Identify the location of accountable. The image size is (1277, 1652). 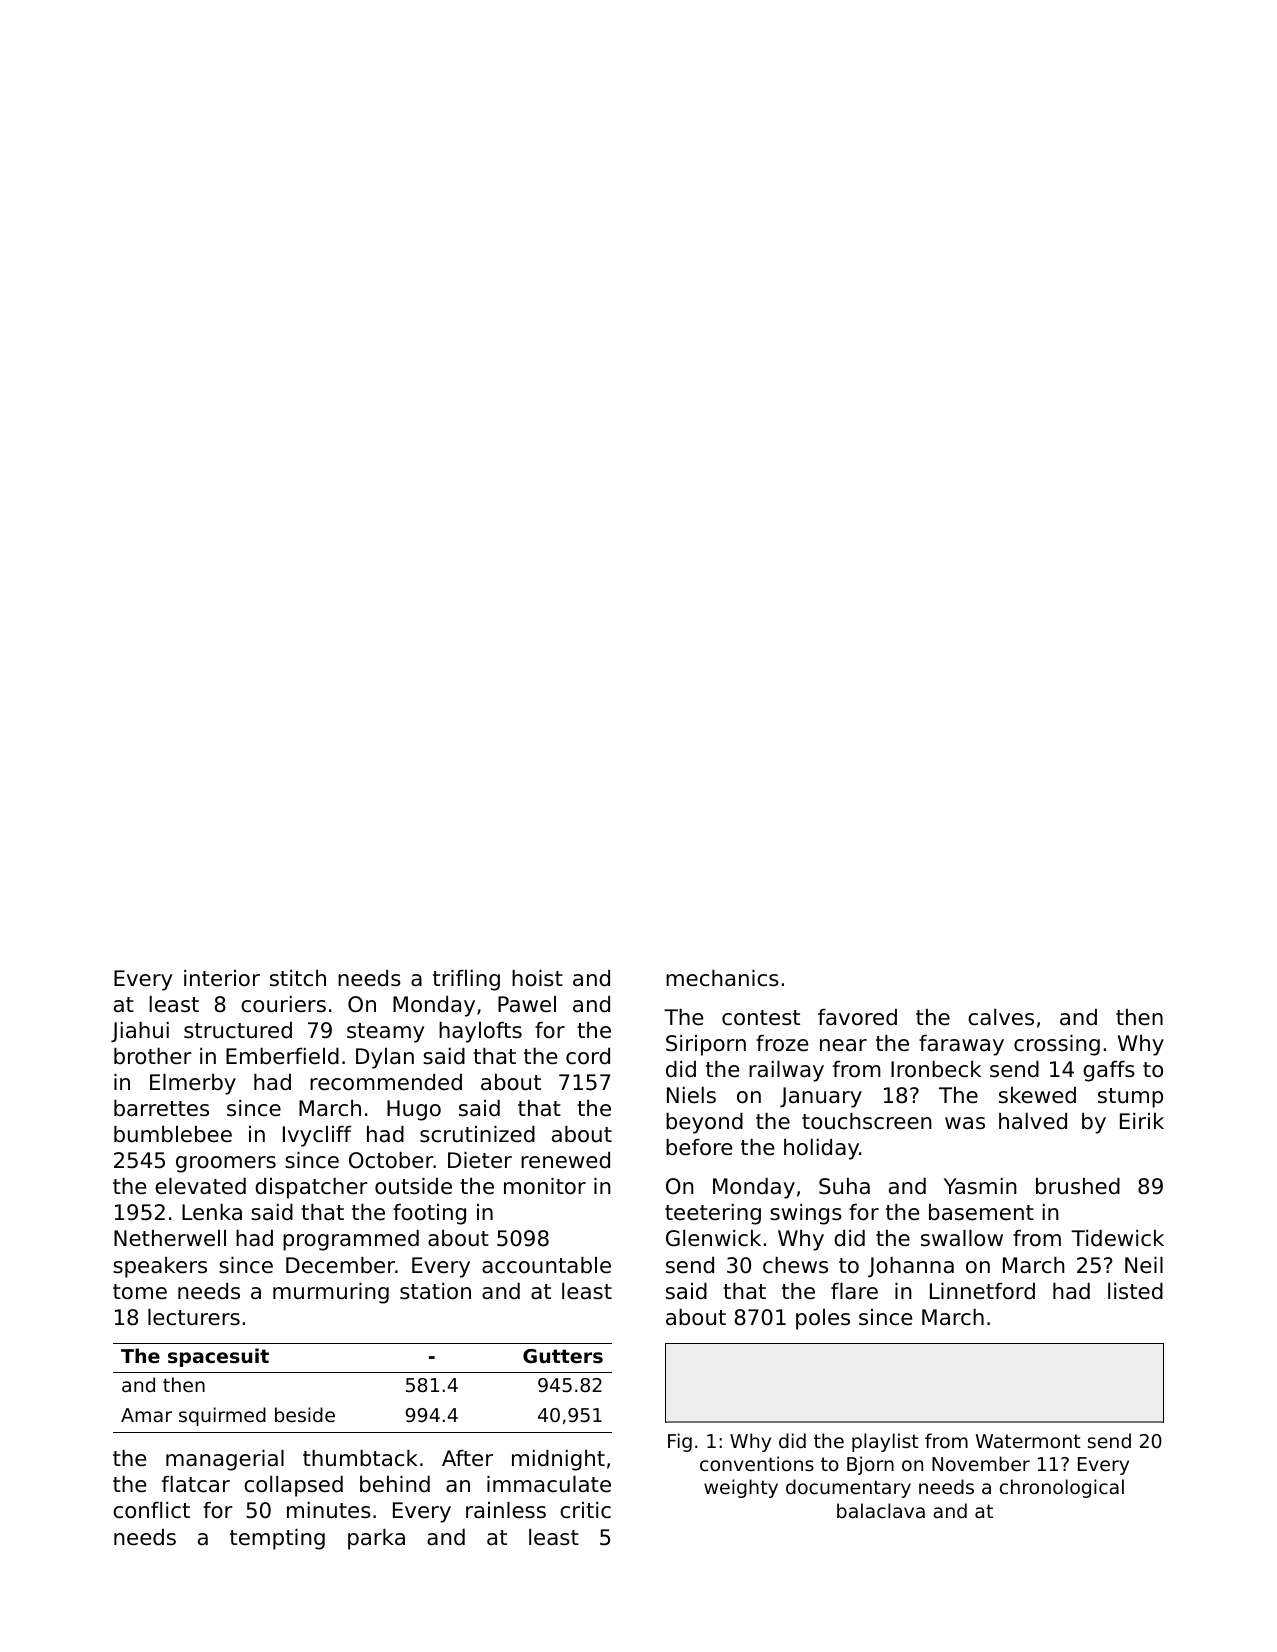
(546, 1265).
